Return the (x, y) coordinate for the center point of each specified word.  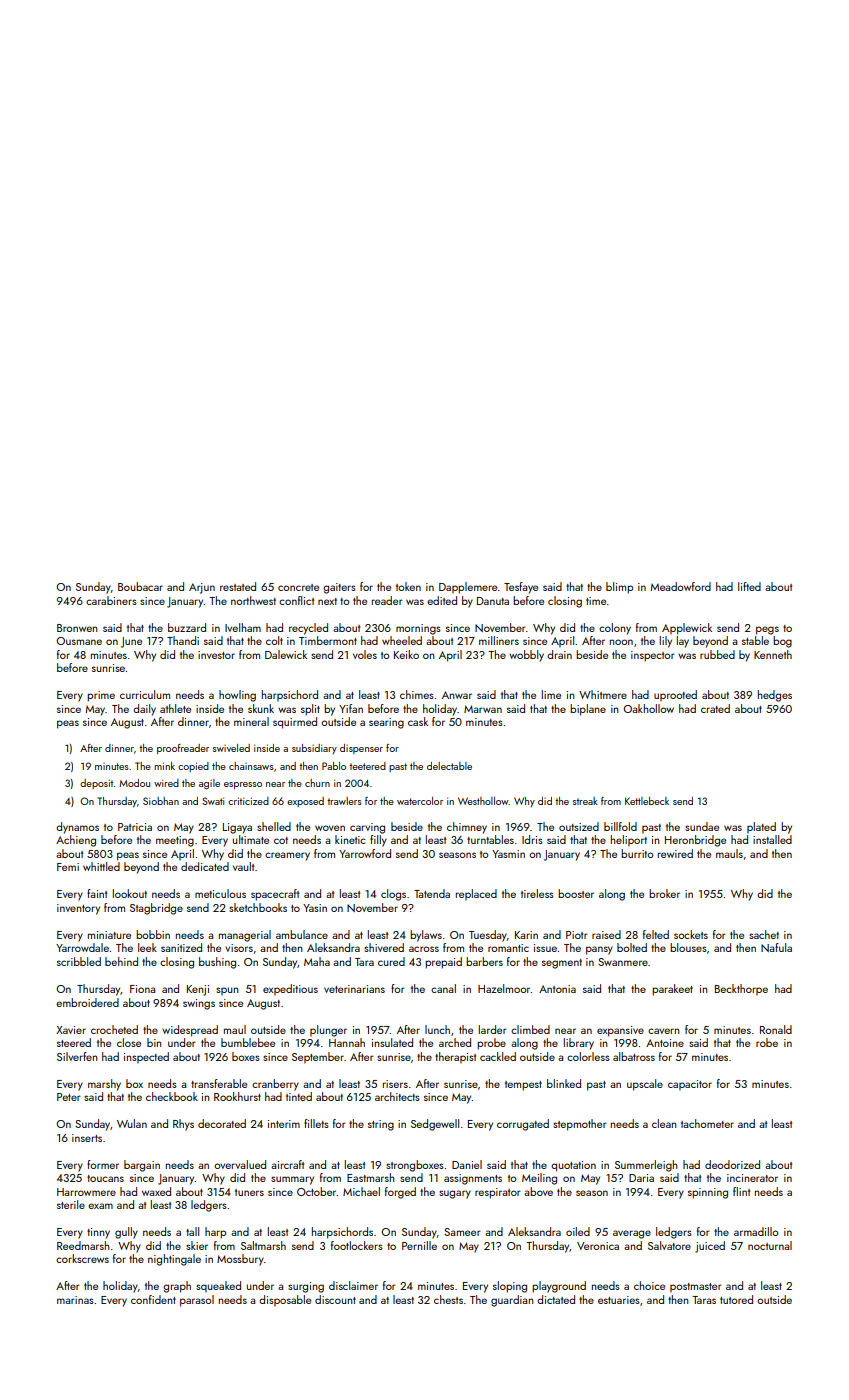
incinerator (752, 1178)
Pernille (419, 1245)
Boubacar (140, 586)
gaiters (339, 588)
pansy (599, 950)
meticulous (220, 893)
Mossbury (240, 1260)
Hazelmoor (504, 988)
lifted (749, 586)
